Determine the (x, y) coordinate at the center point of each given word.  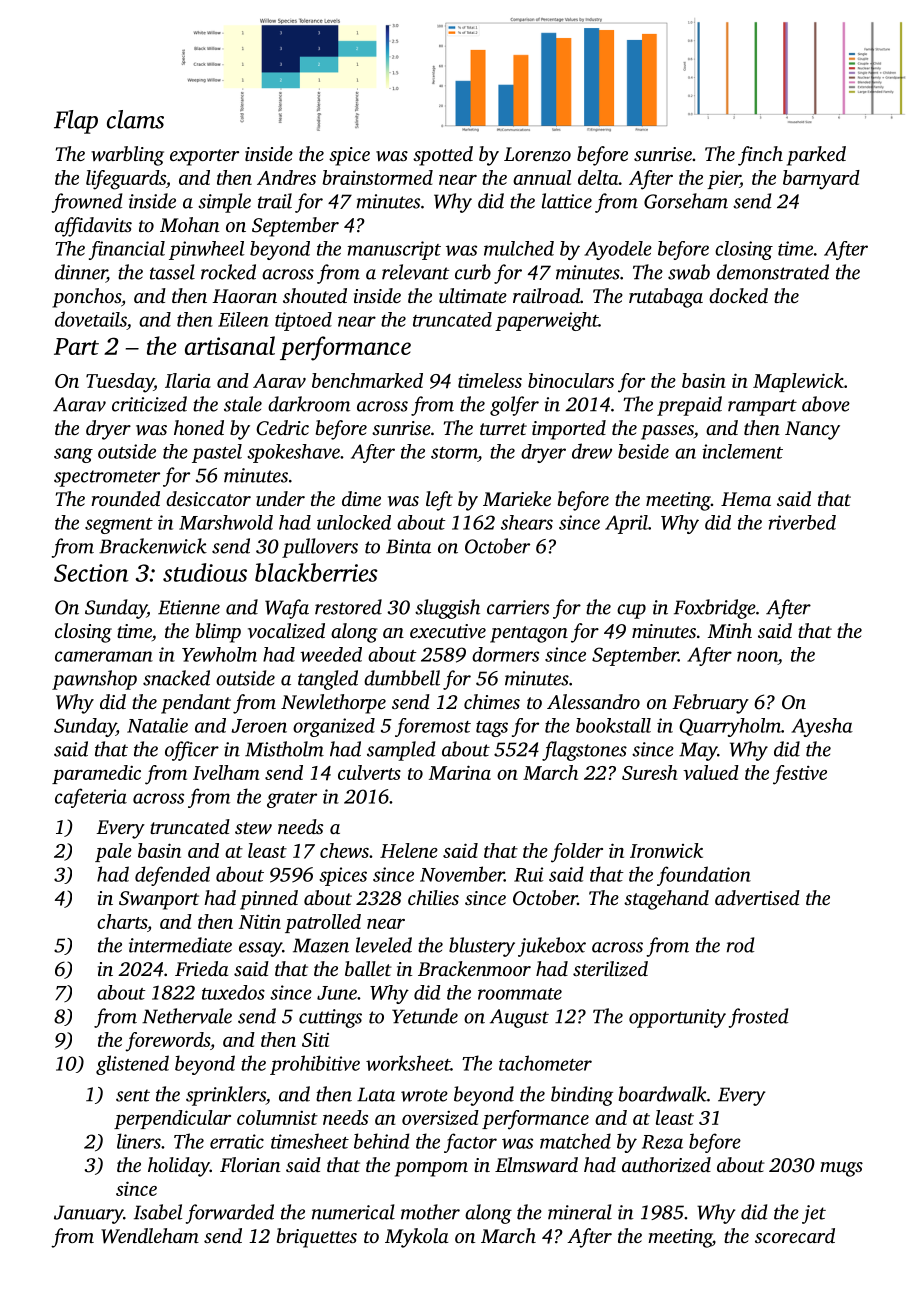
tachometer (545, 1063)
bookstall (613, 725)
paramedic (96, 774)
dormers (505, 654)
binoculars (571, 380)
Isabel (158, 1212)
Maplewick (798, 382)
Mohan (189, 224)
